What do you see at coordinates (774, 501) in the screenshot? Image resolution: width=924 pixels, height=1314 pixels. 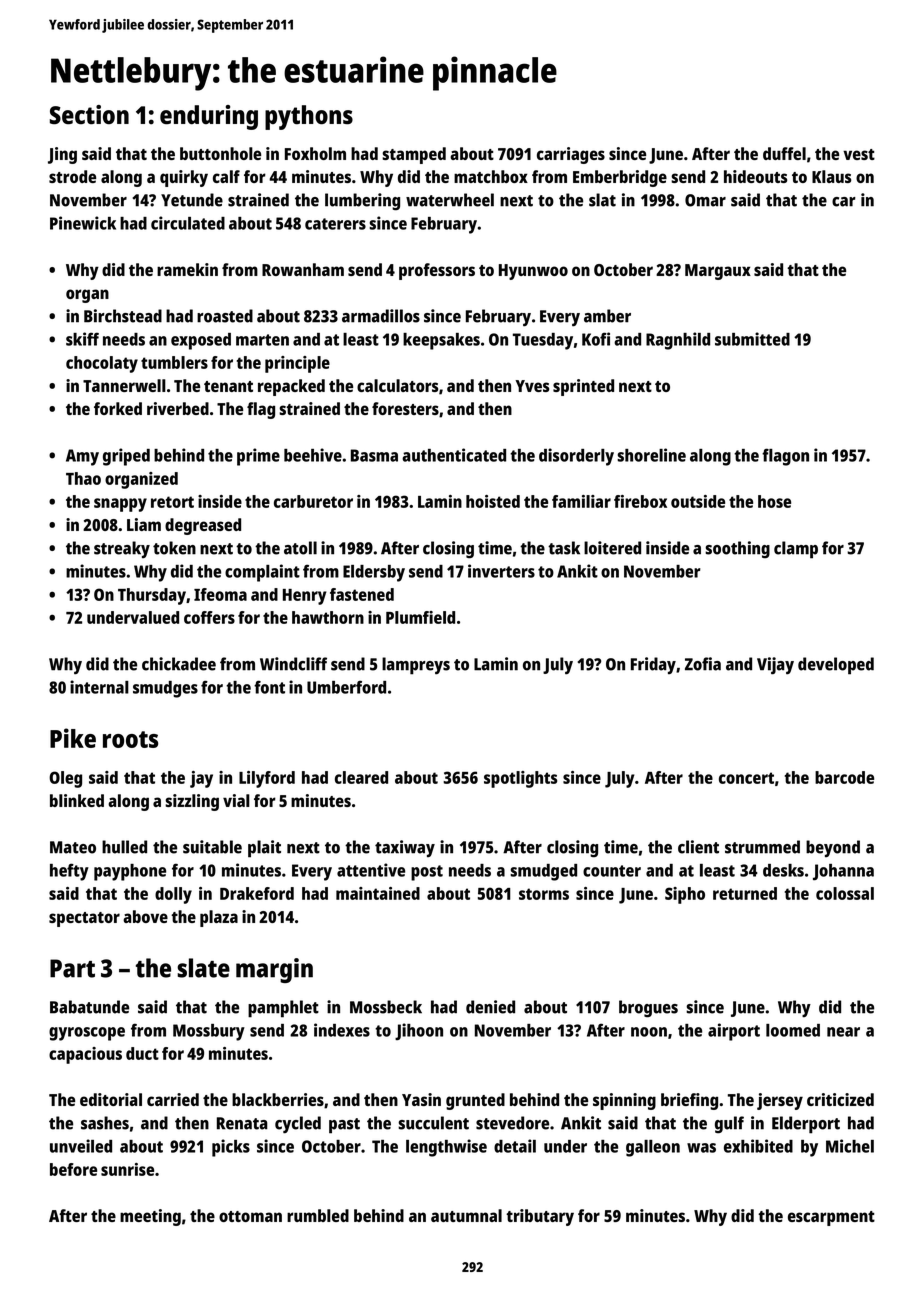 I see `hose` at bounding box center [774, 501].
